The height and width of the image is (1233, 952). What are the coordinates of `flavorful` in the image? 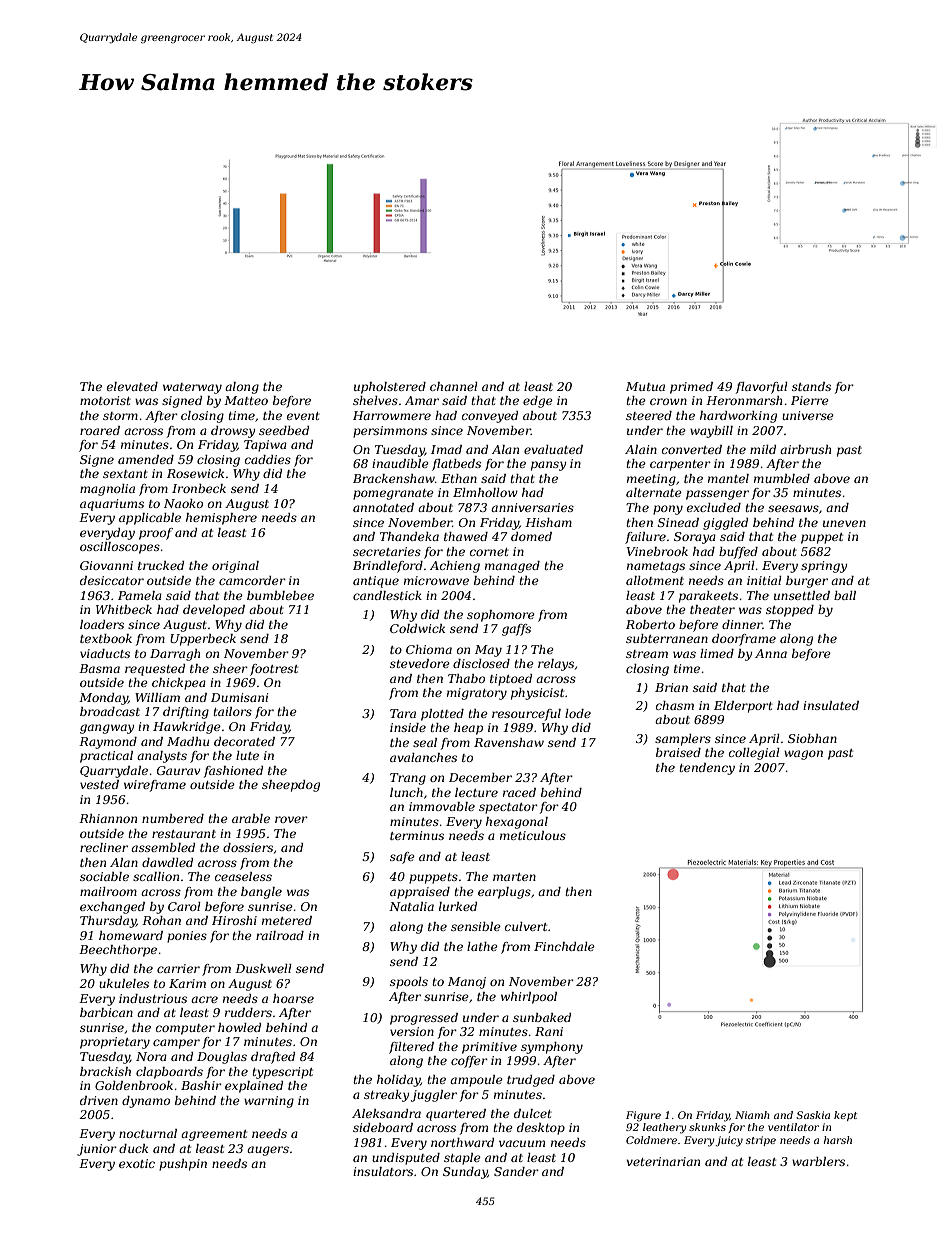 It's located at (762, 388).
